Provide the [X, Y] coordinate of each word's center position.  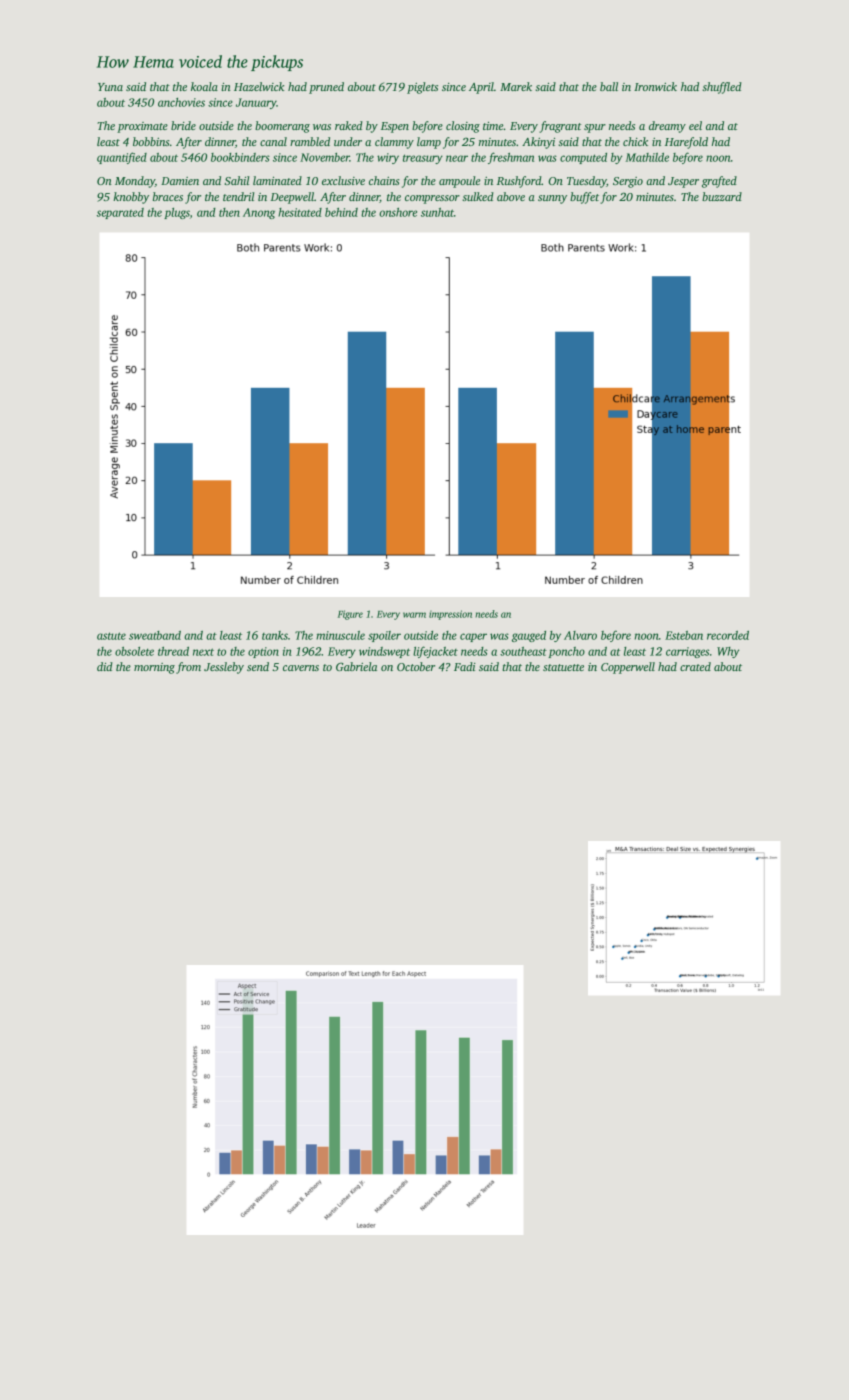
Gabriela [356, 666]
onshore [398, 212]
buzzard [722, 196]
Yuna [110, 87]
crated [695, 666]
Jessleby [224, 668]
